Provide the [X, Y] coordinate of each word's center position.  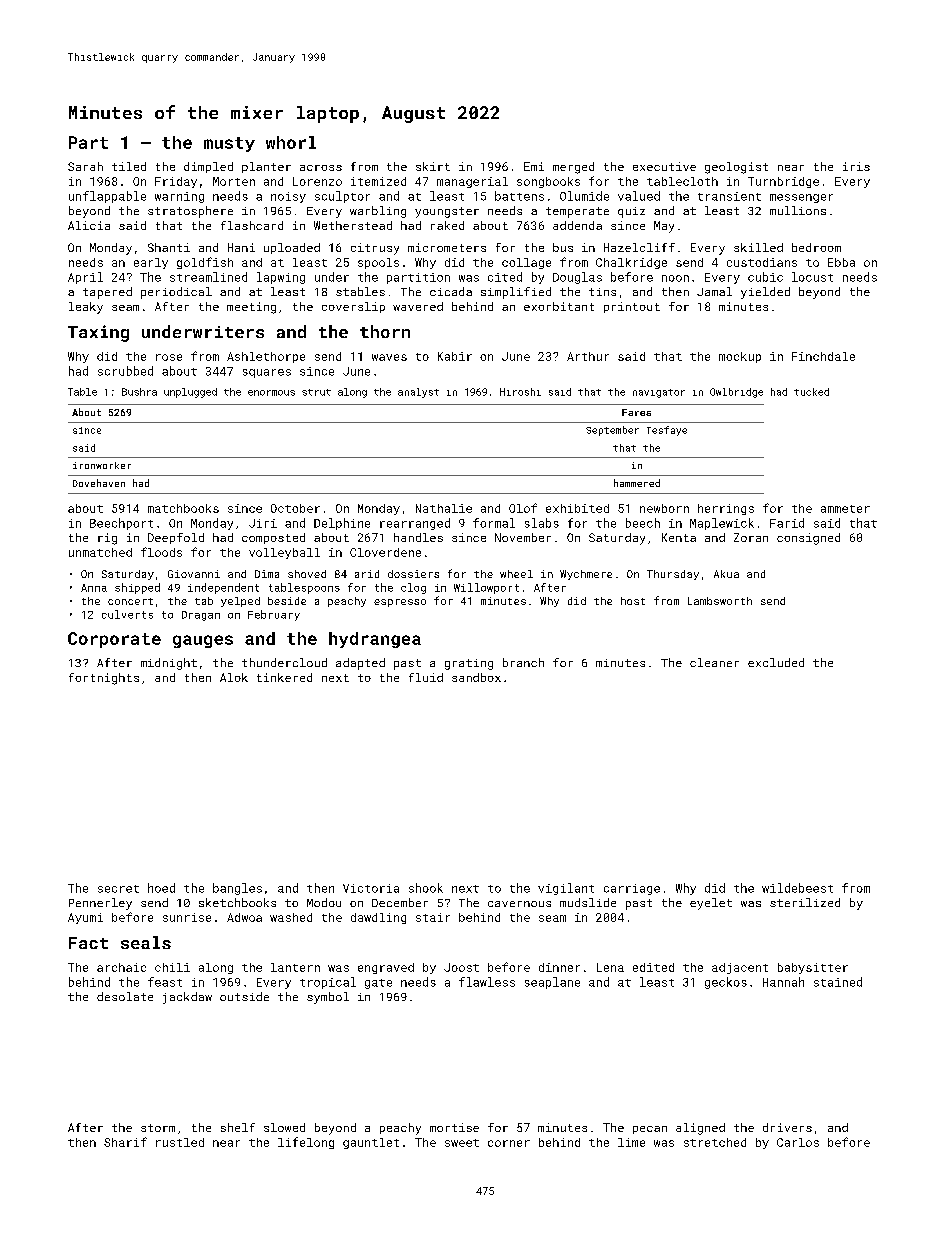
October [295, 508]
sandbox [476, 677]
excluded [776, 662]
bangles [237, 889]
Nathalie [444, 508]
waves [389, 357]
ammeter [845, 509]
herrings [726, 509]
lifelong [306, 1143]
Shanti [169, 247]
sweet [462, 1143]
